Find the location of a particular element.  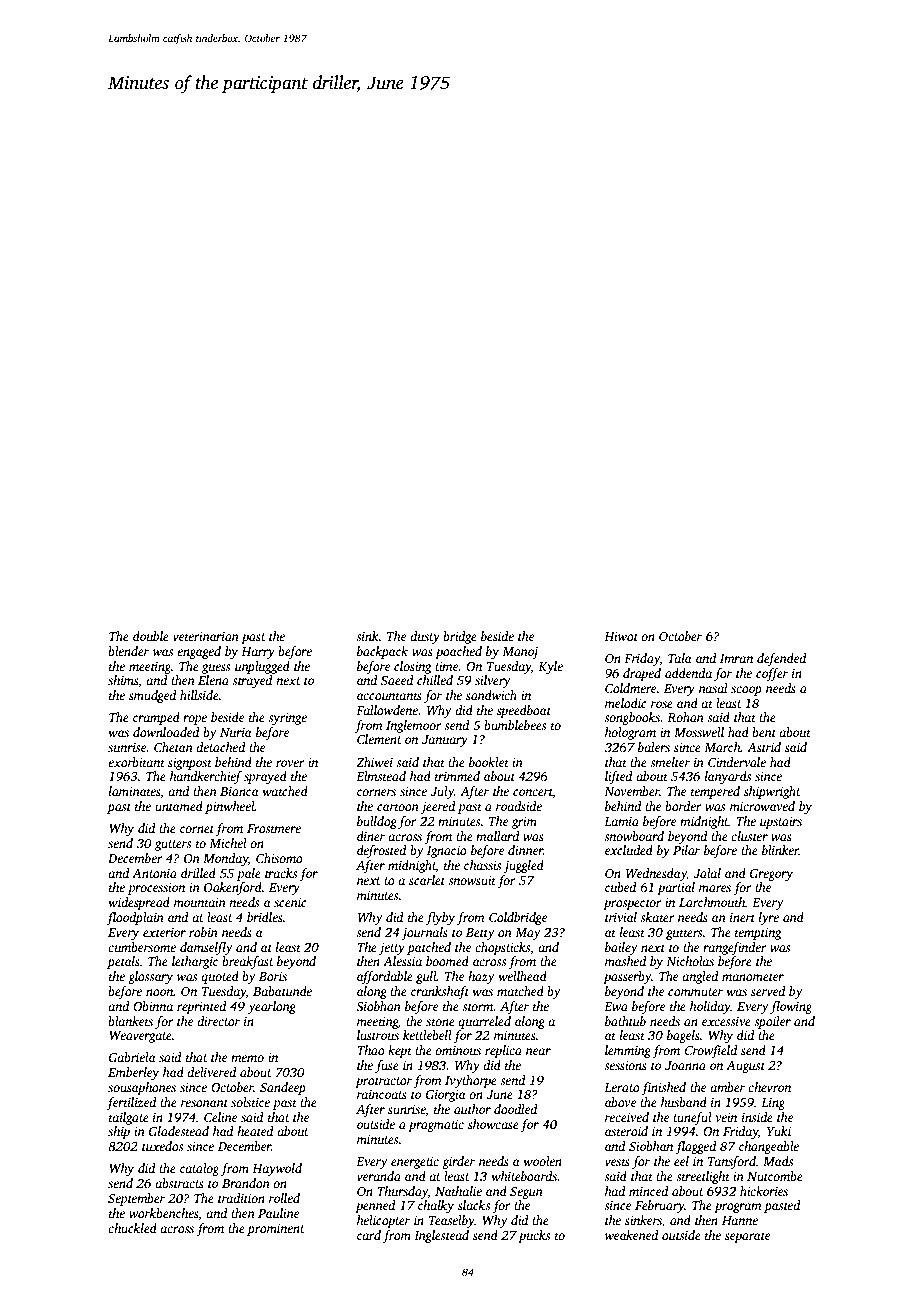

showcase is located at coordinates (493, 1124).
